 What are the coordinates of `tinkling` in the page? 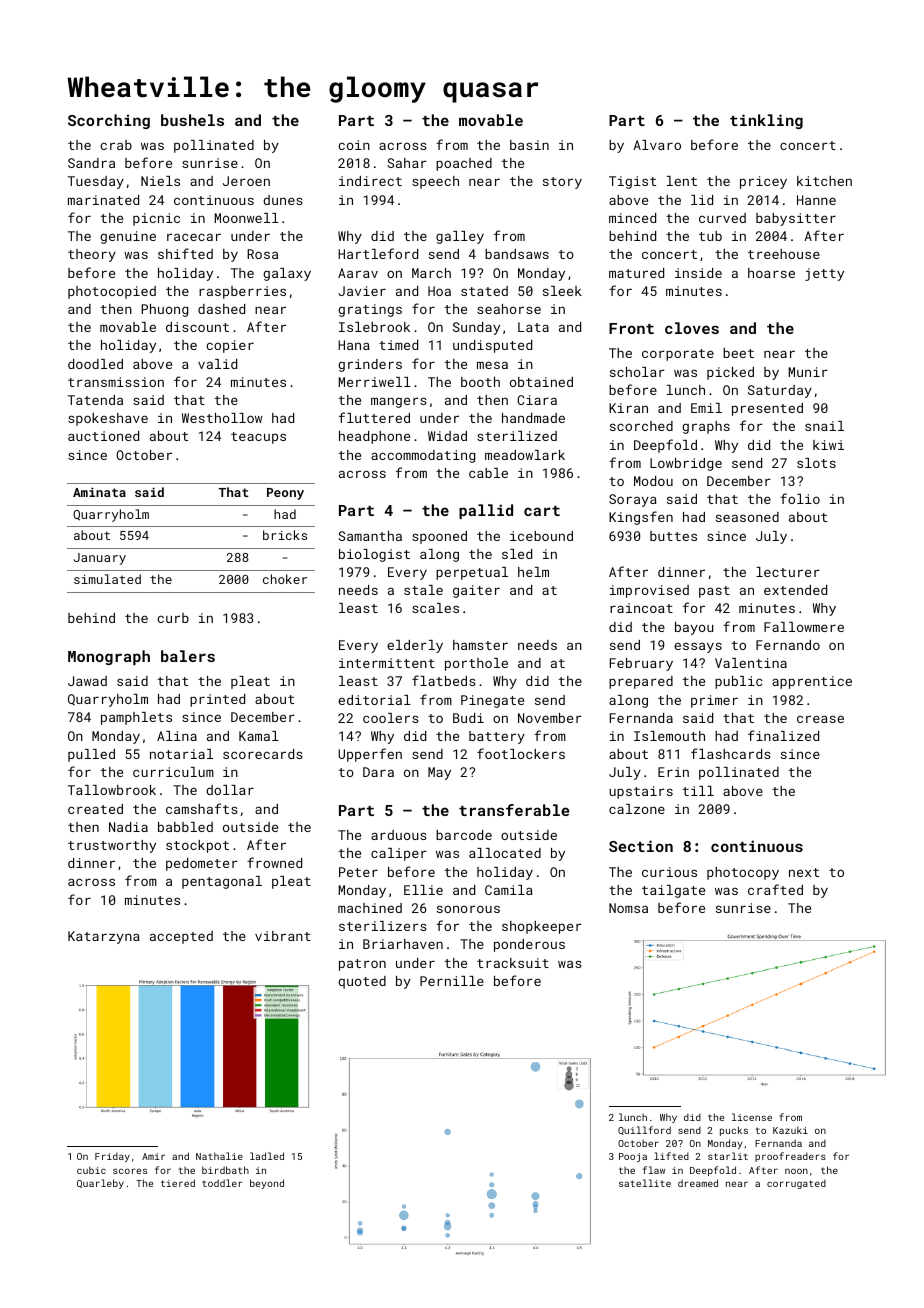 It's located at (766, 121).
